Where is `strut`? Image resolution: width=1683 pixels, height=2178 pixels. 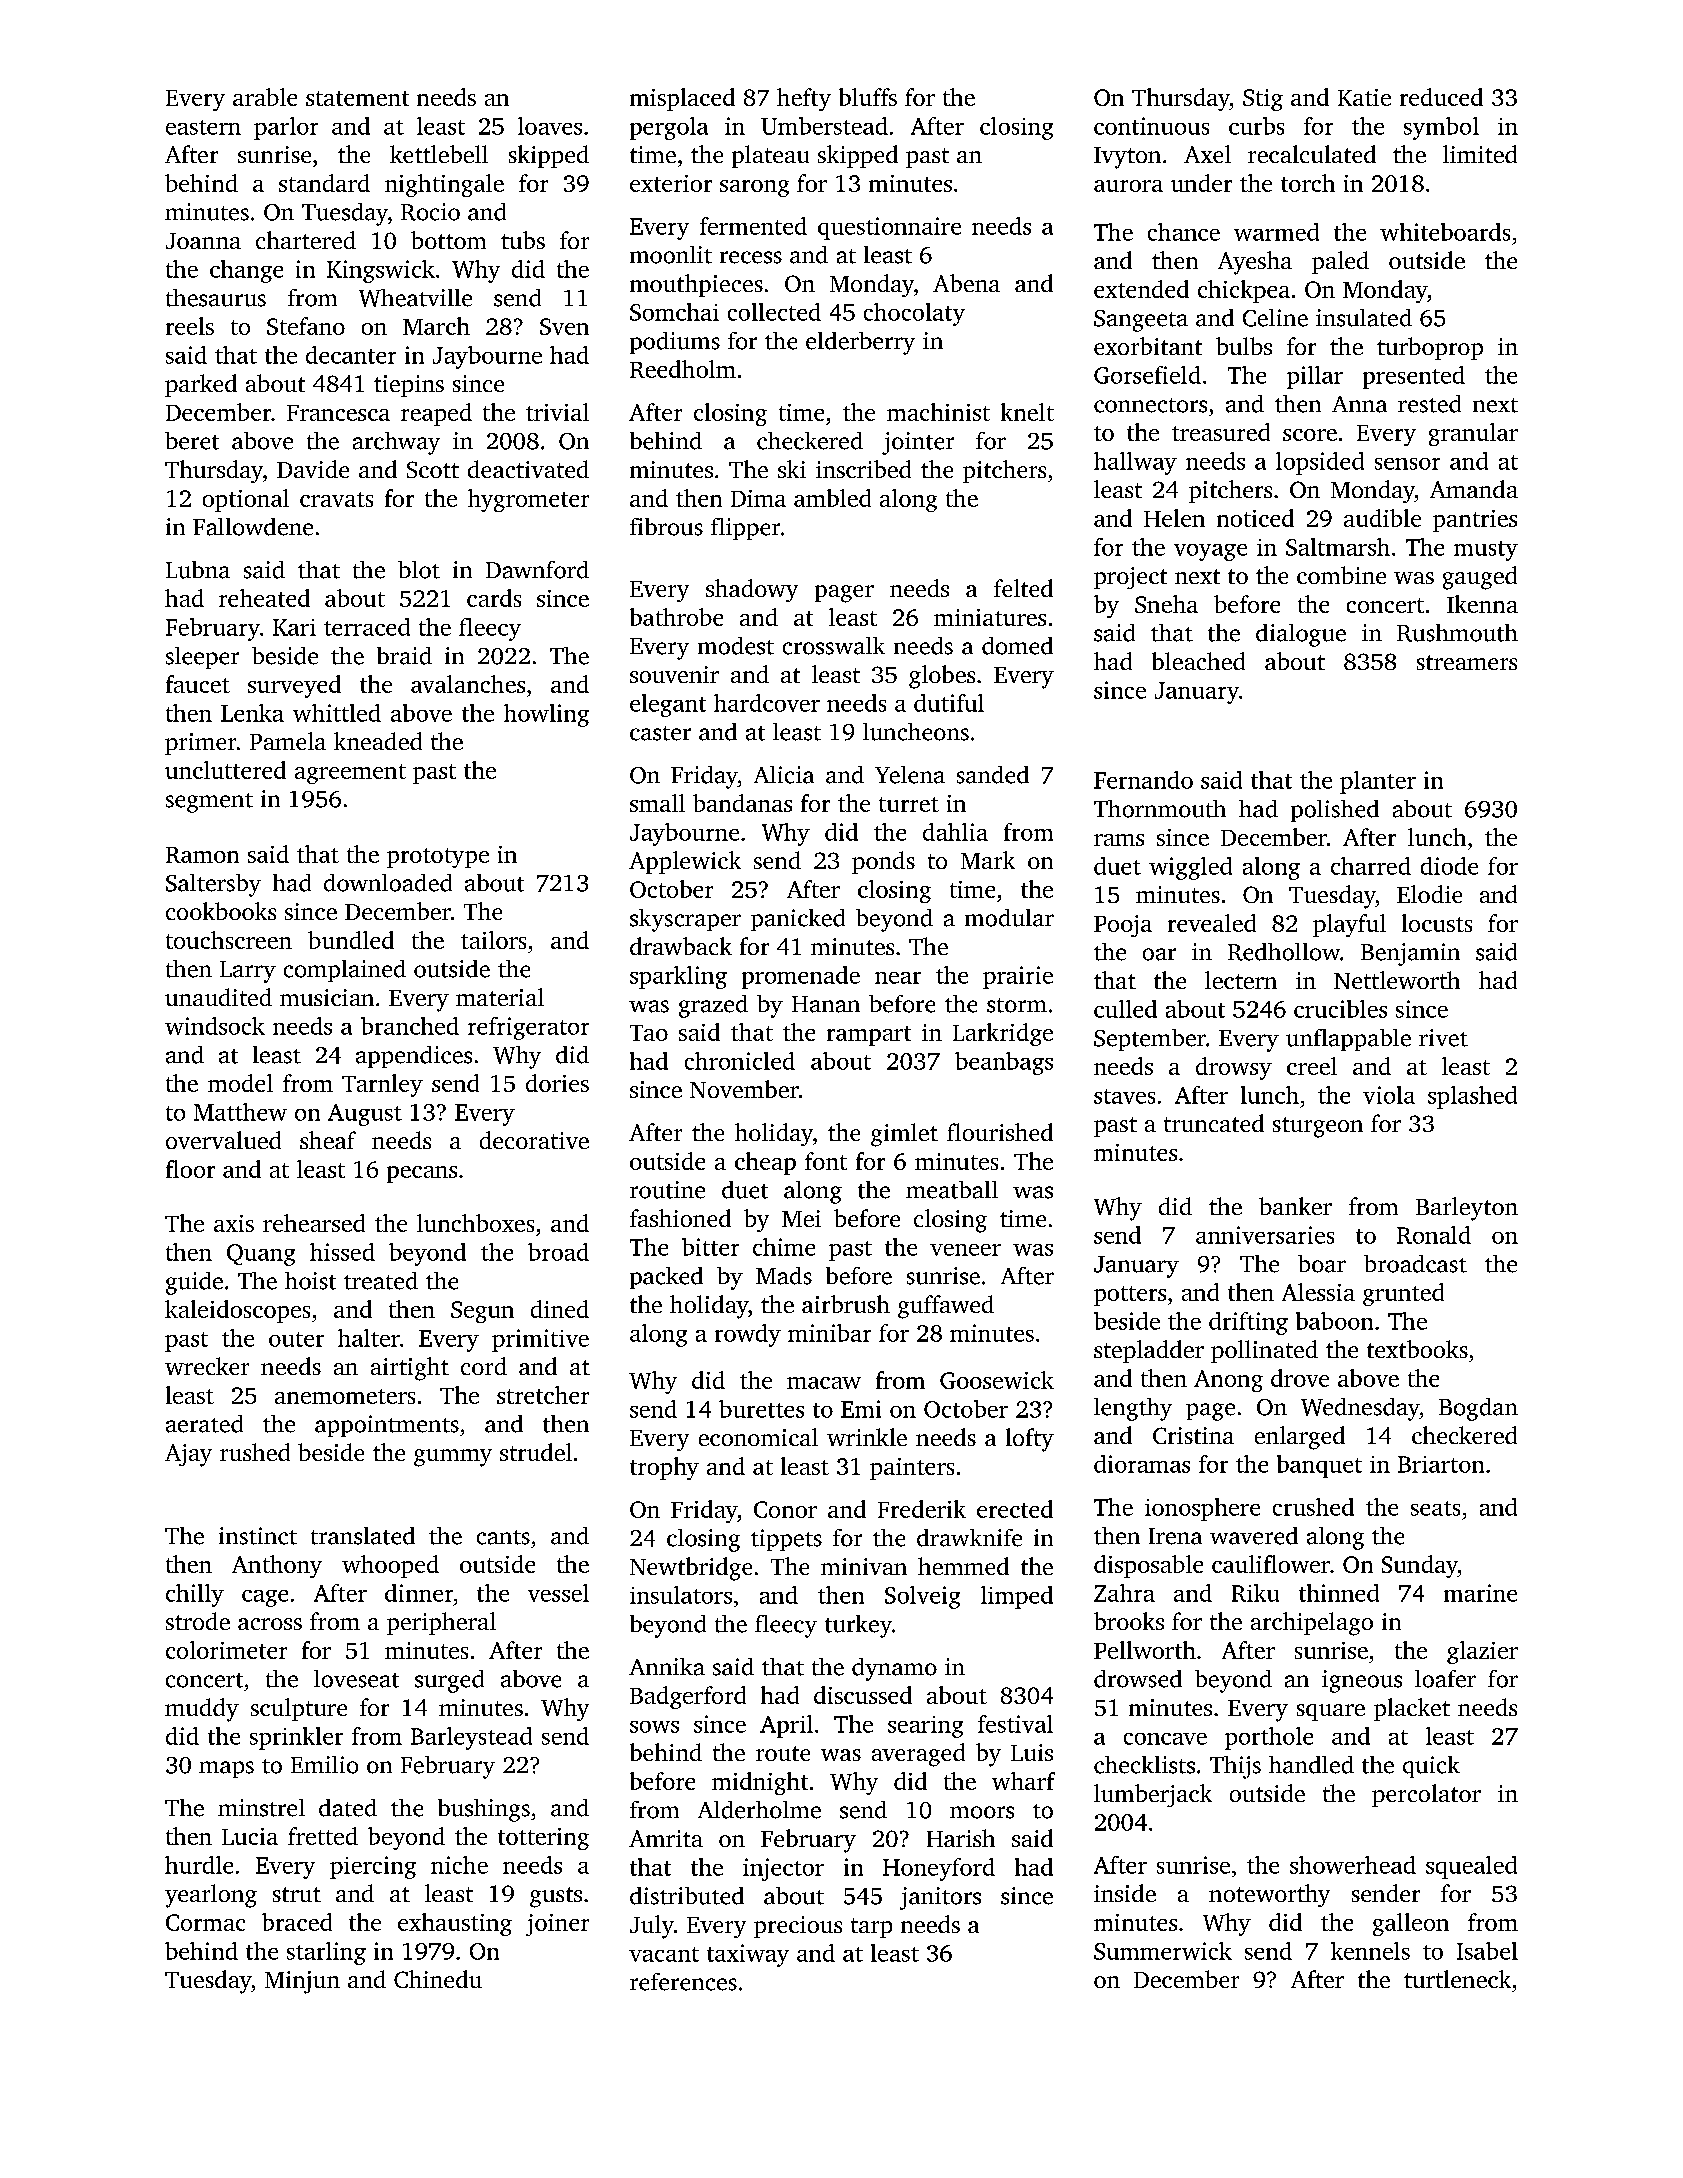 strut is located at coordinates (297, 1894).
